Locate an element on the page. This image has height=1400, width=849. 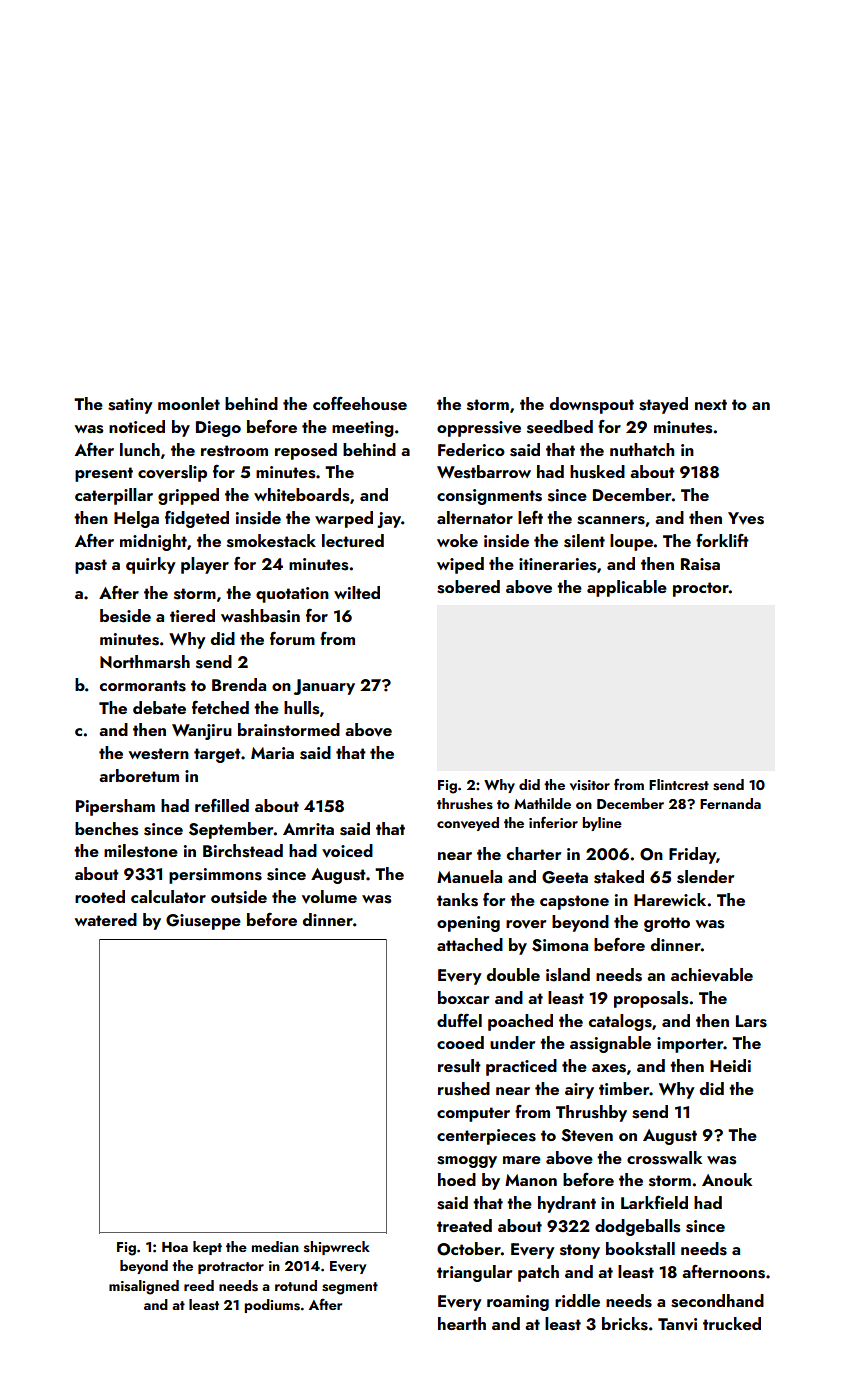
whiteboards is located at coordinates (301, 495).
